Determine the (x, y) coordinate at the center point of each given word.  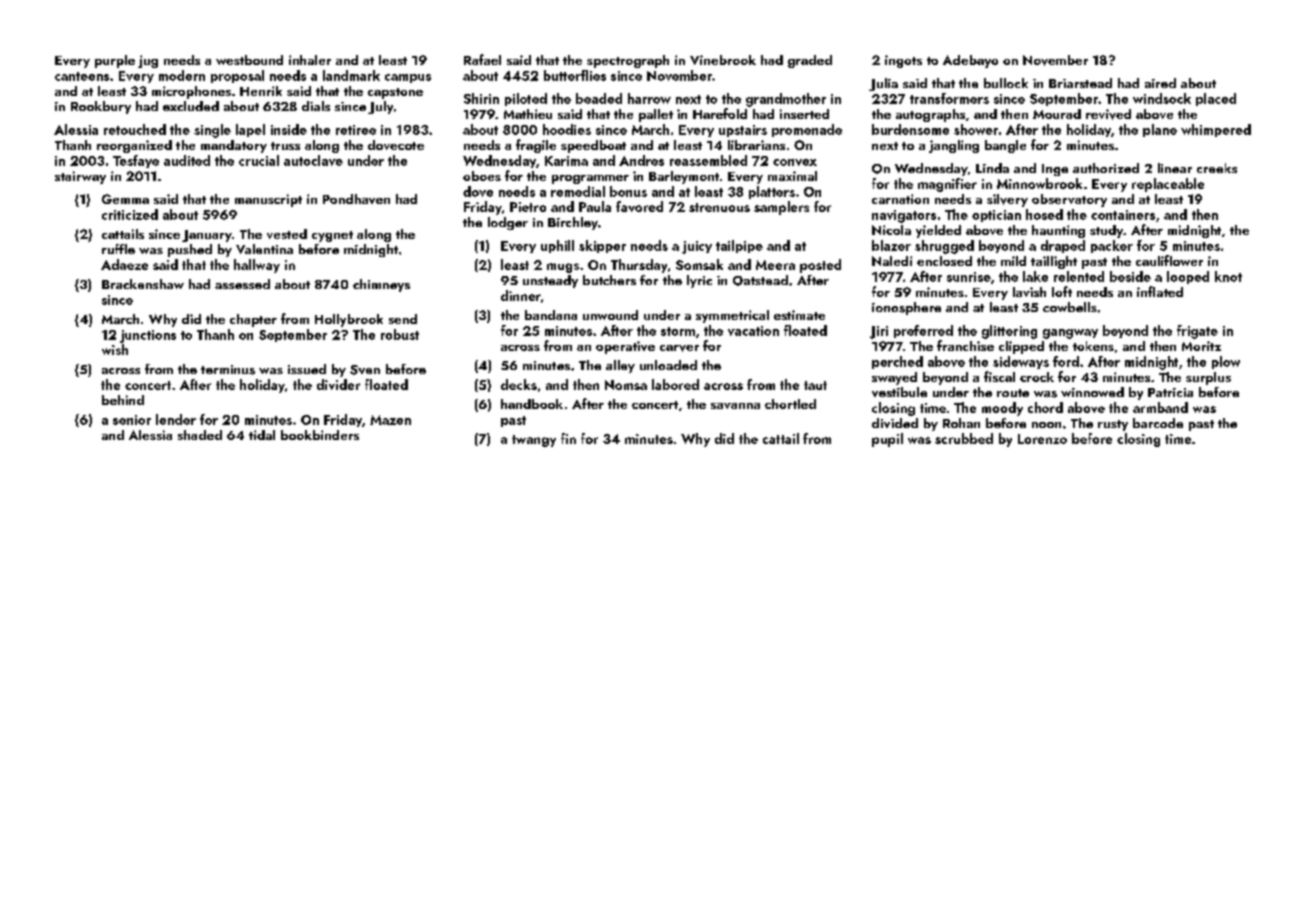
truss (285, 146)
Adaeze (124, 264)
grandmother (786, 100)
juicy (697, 247)
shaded (200, 435)
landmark (351, 75)
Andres (641, 160)
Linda (992, 168)
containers (1123, 215)
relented (1079, 276)
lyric (699, 281)
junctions (148, 336)
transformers (949, 98)
